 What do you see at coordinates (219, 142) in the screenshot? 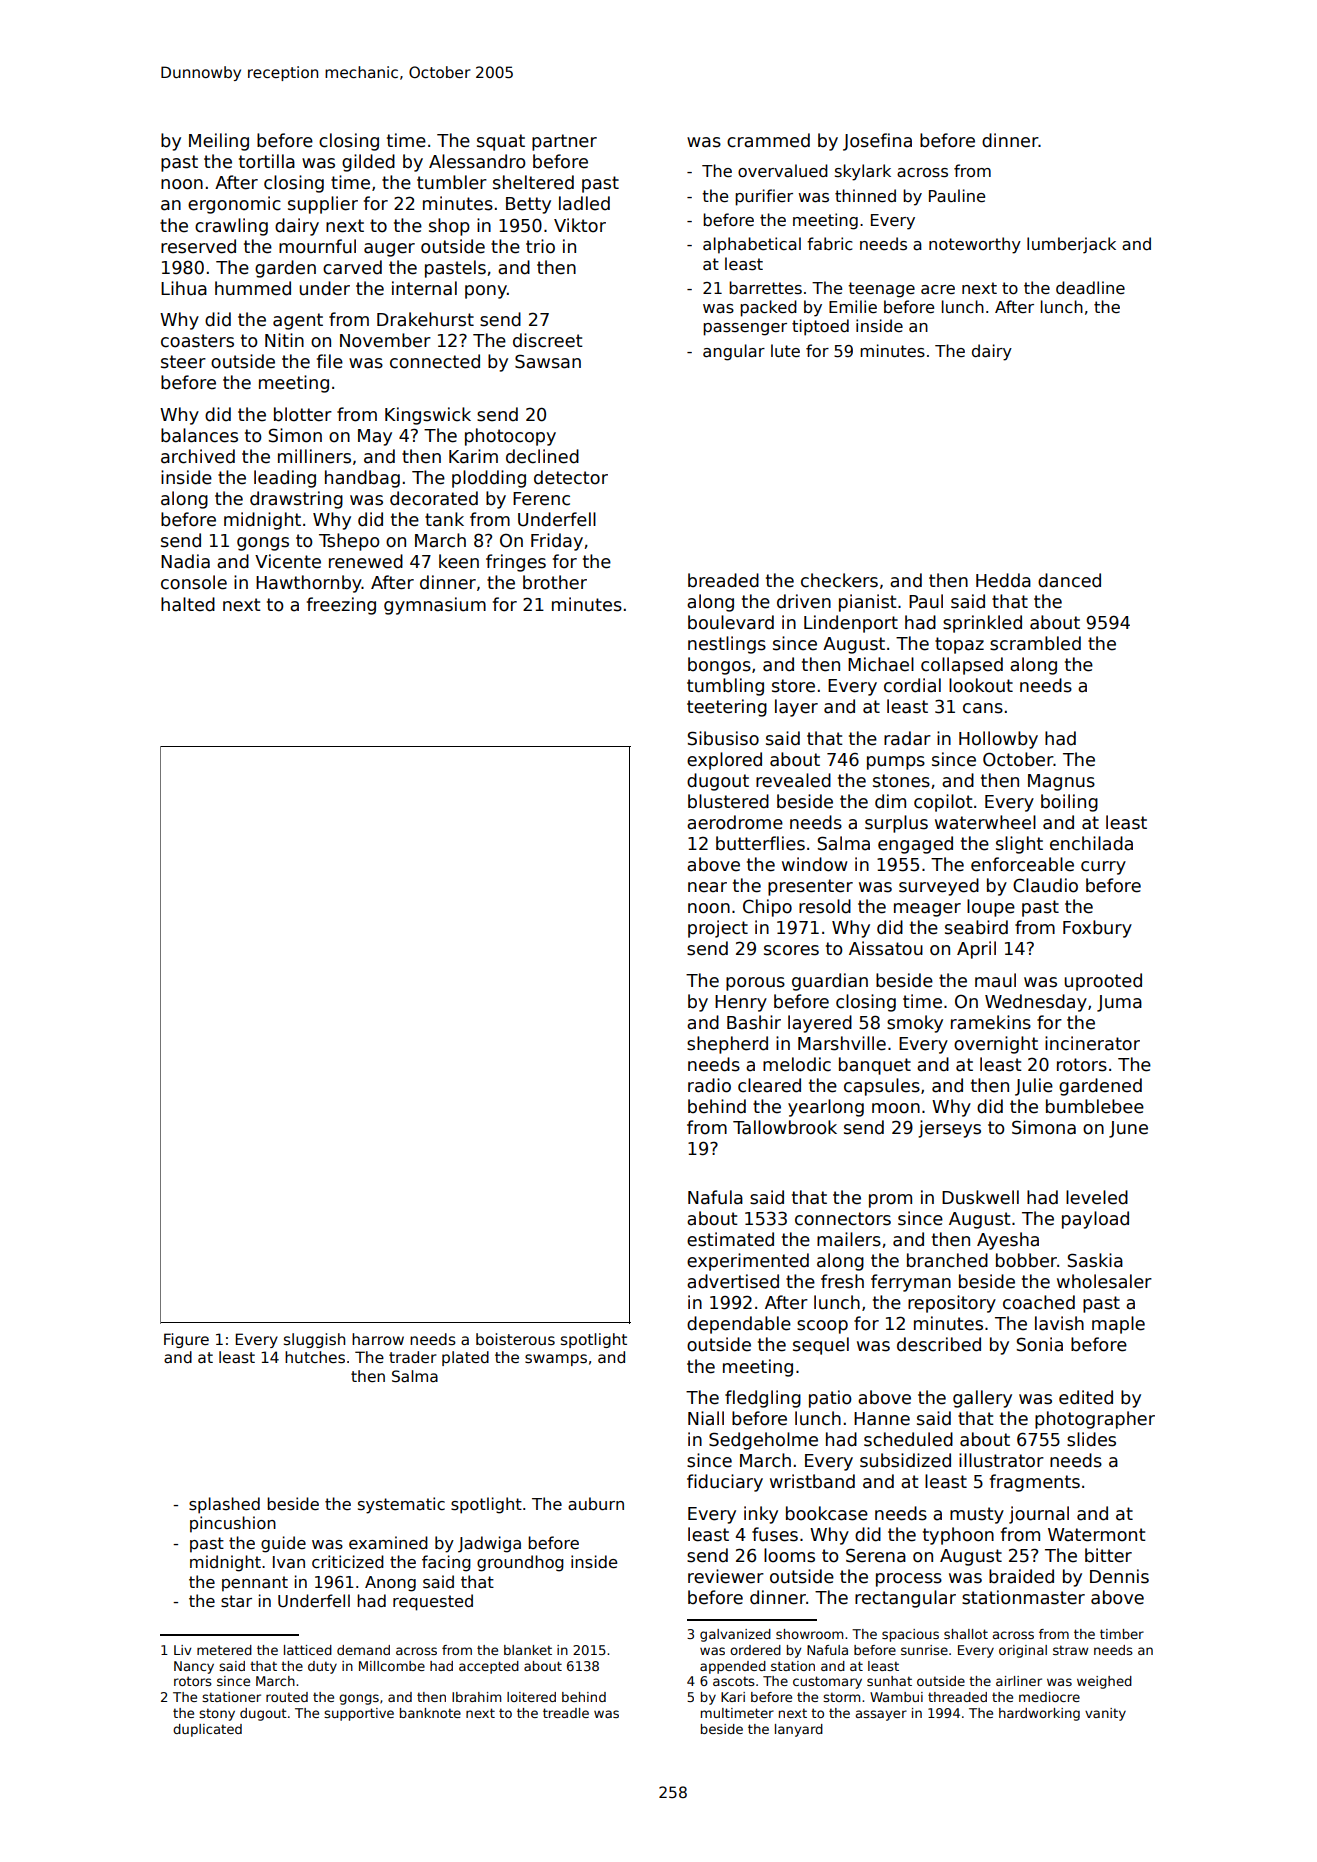
I see `Meiling` at bounding box center [219, 142].
